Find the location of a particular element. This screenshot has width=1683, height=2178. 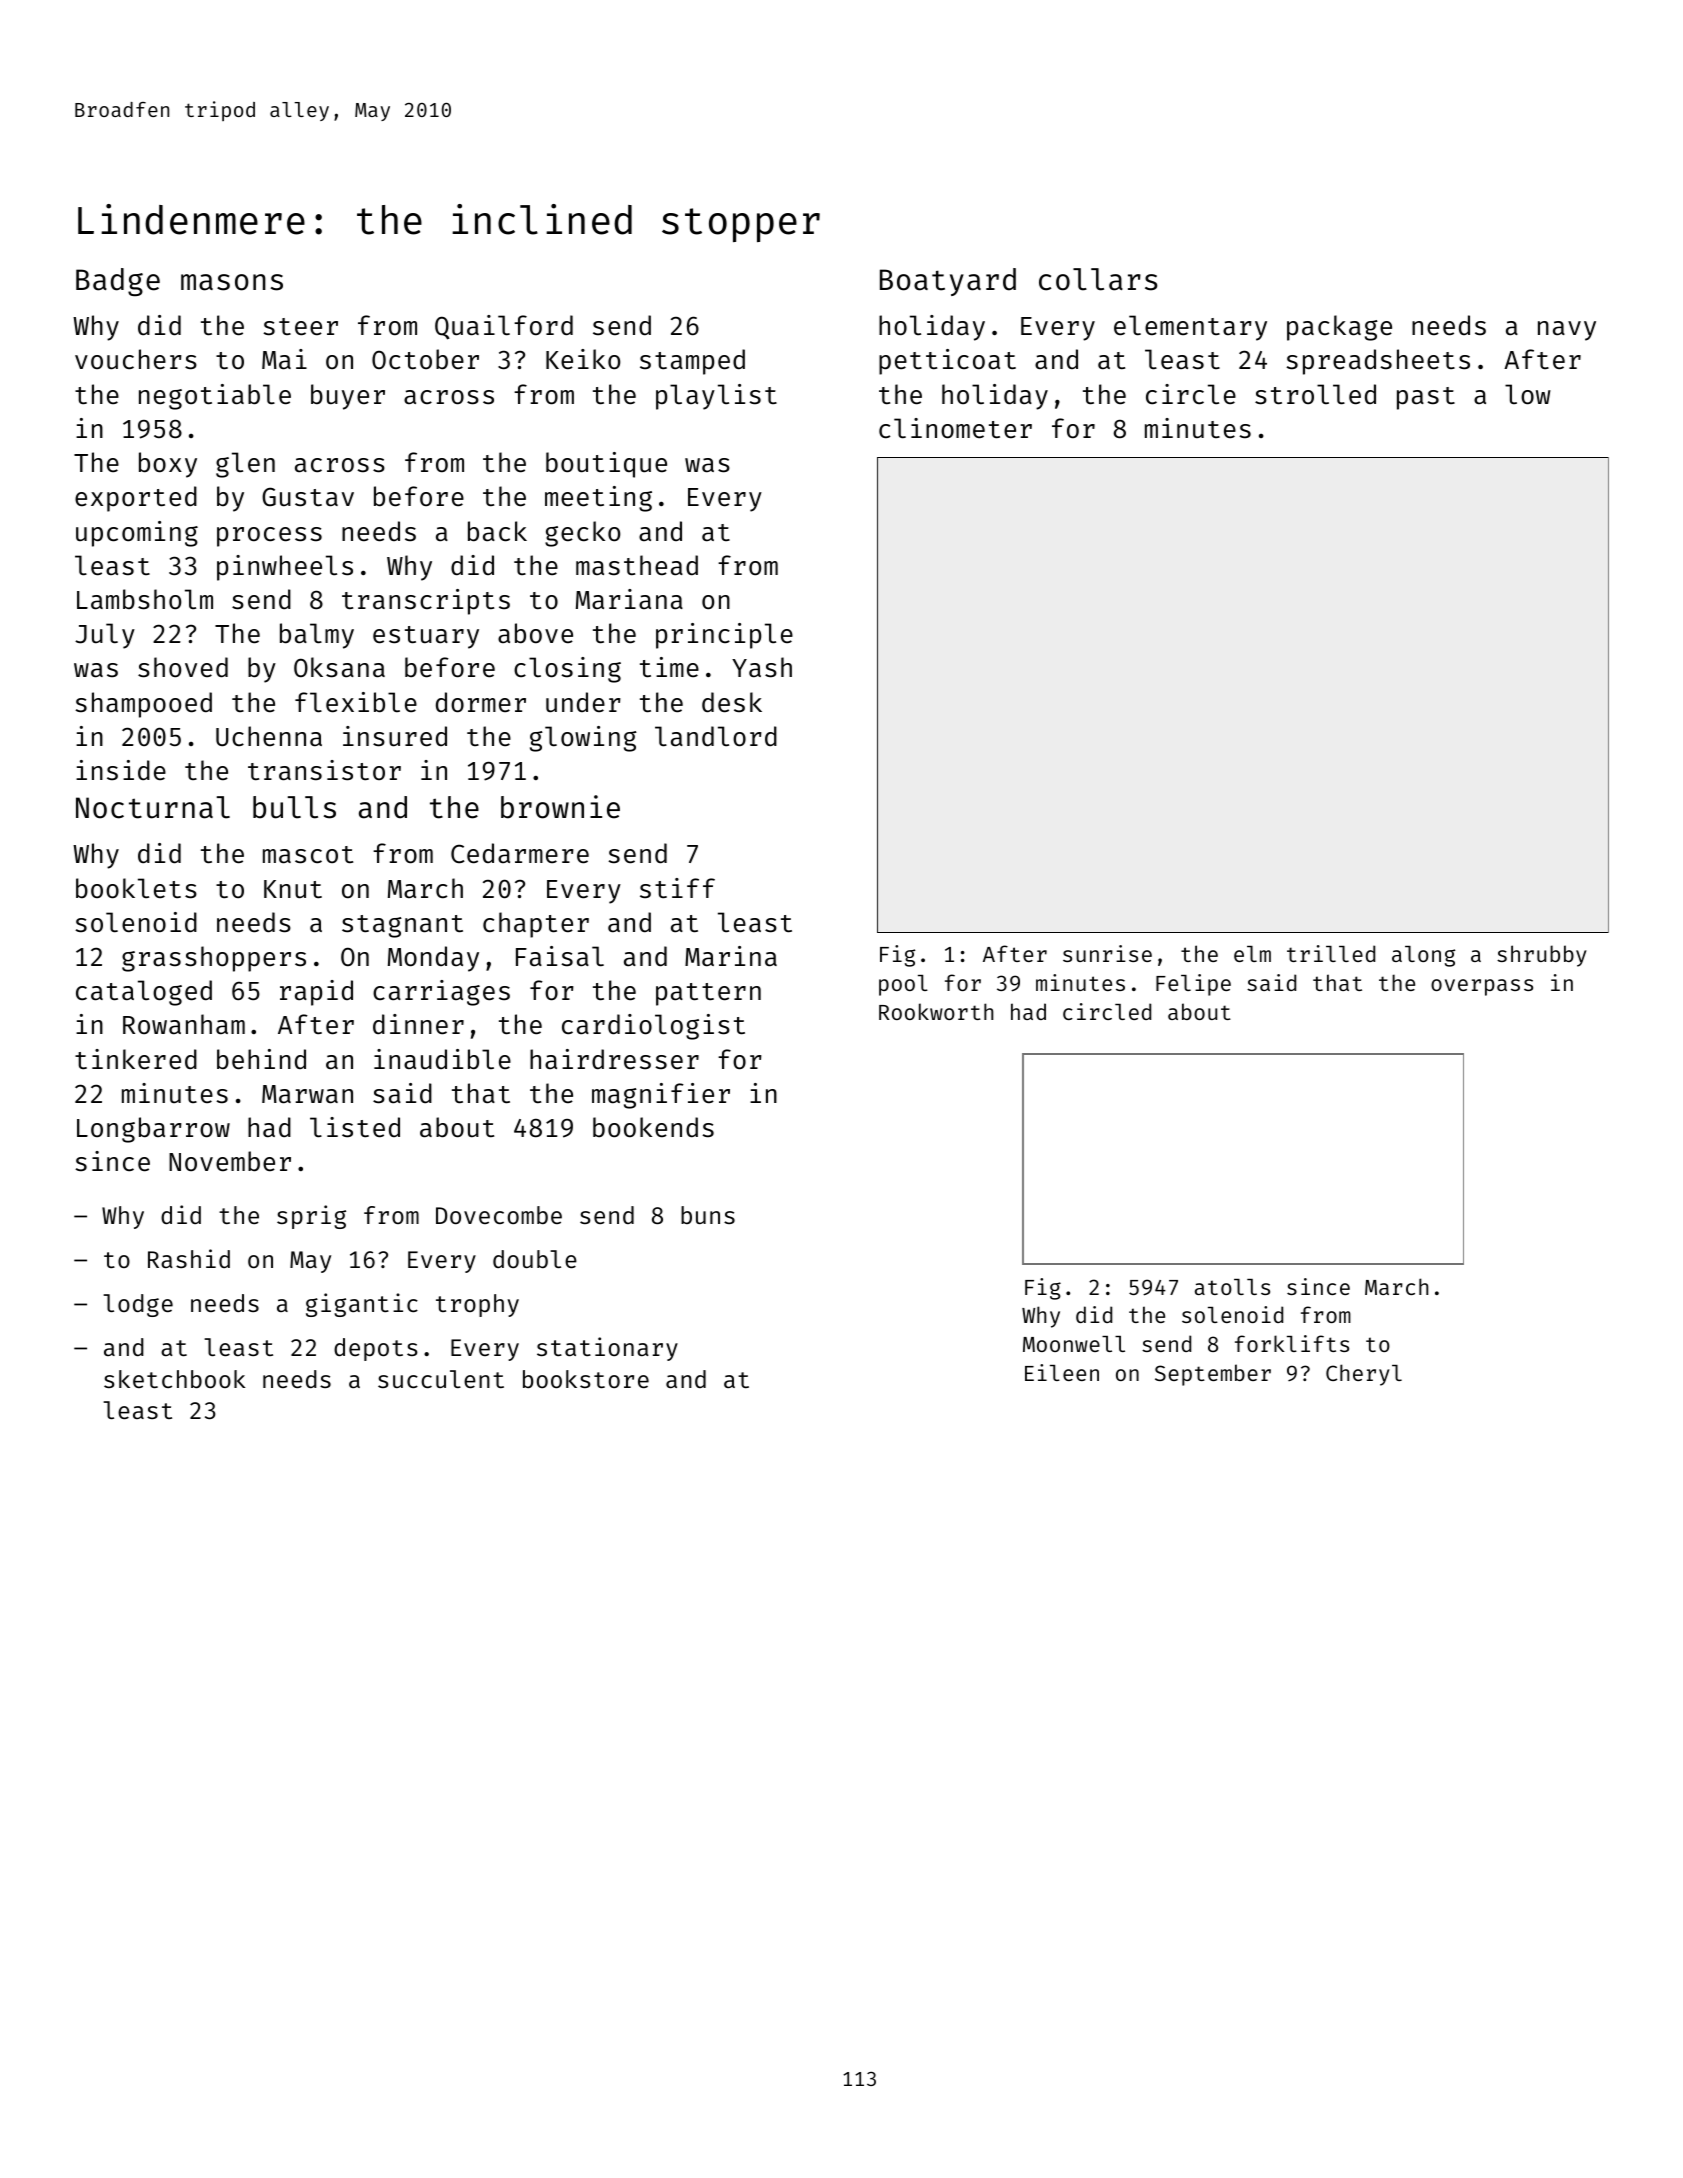

sketchbook is located at coordinates (174, 1379).
